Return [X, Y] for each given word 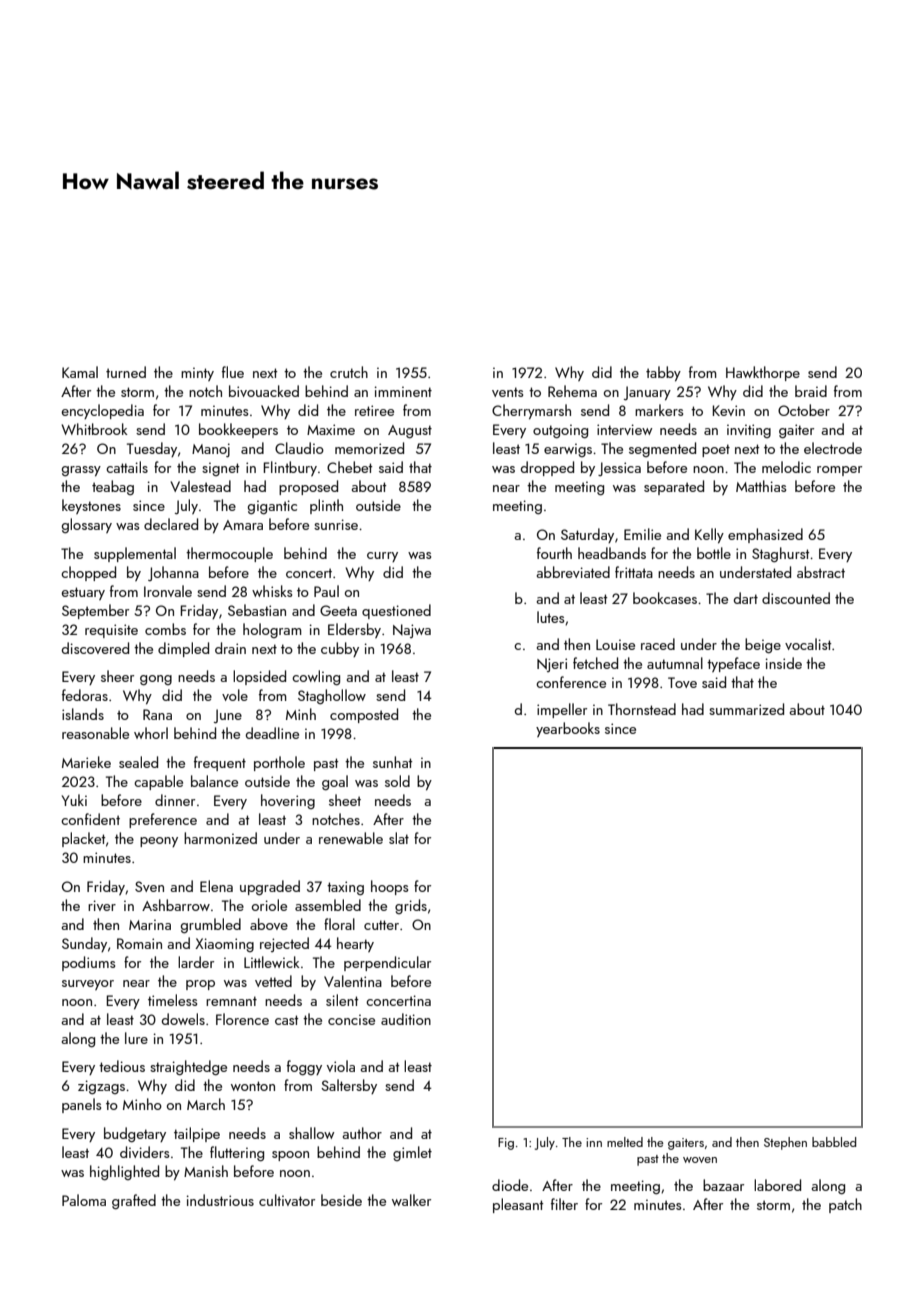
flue [233, 372]
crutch [349, 372]
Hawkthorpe [763, 373]
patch [845, 1205]
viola [341, 1066]
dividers [144, 1152]
